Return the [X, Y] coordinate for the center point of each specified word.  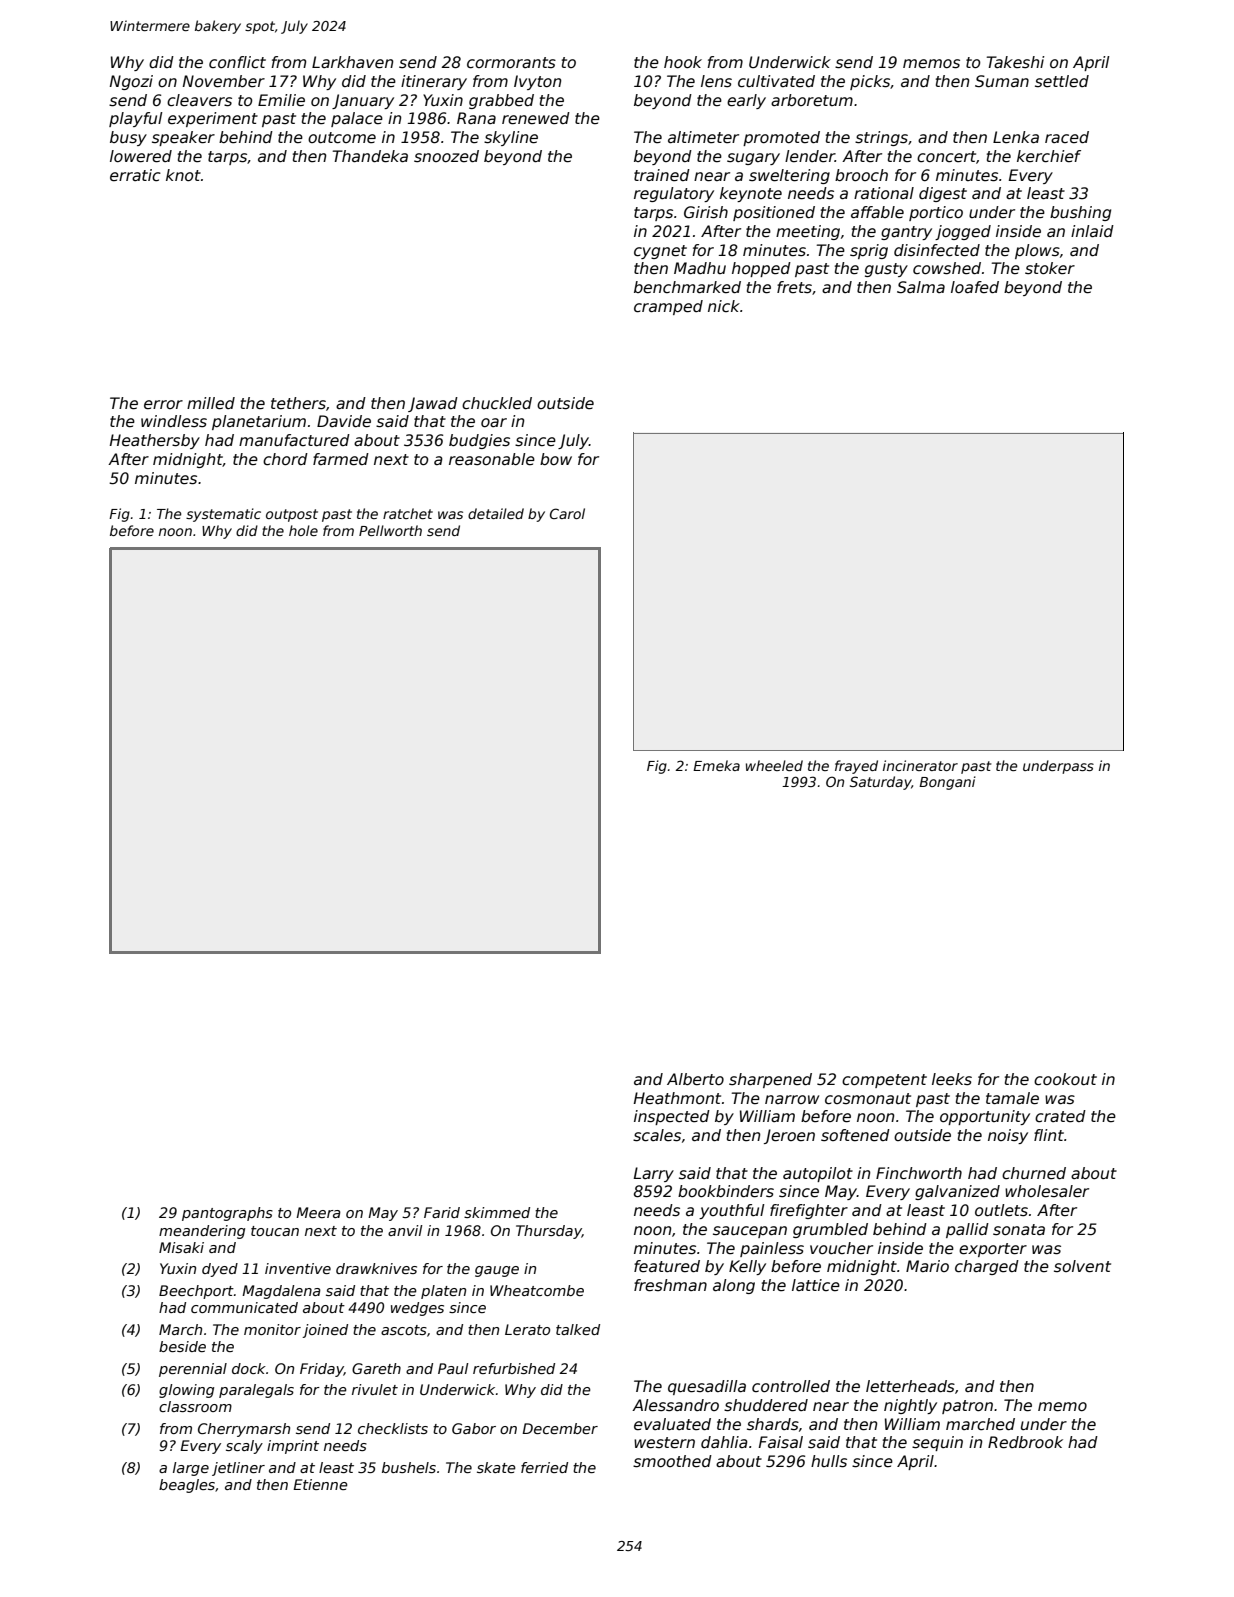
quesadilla [707, 1387]
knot [183, 175]
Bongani [947, 783]
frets [794, 287]
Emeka [716, 765]
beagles [187, 1486]
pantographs [227, 1214]
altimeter [703, 137]
